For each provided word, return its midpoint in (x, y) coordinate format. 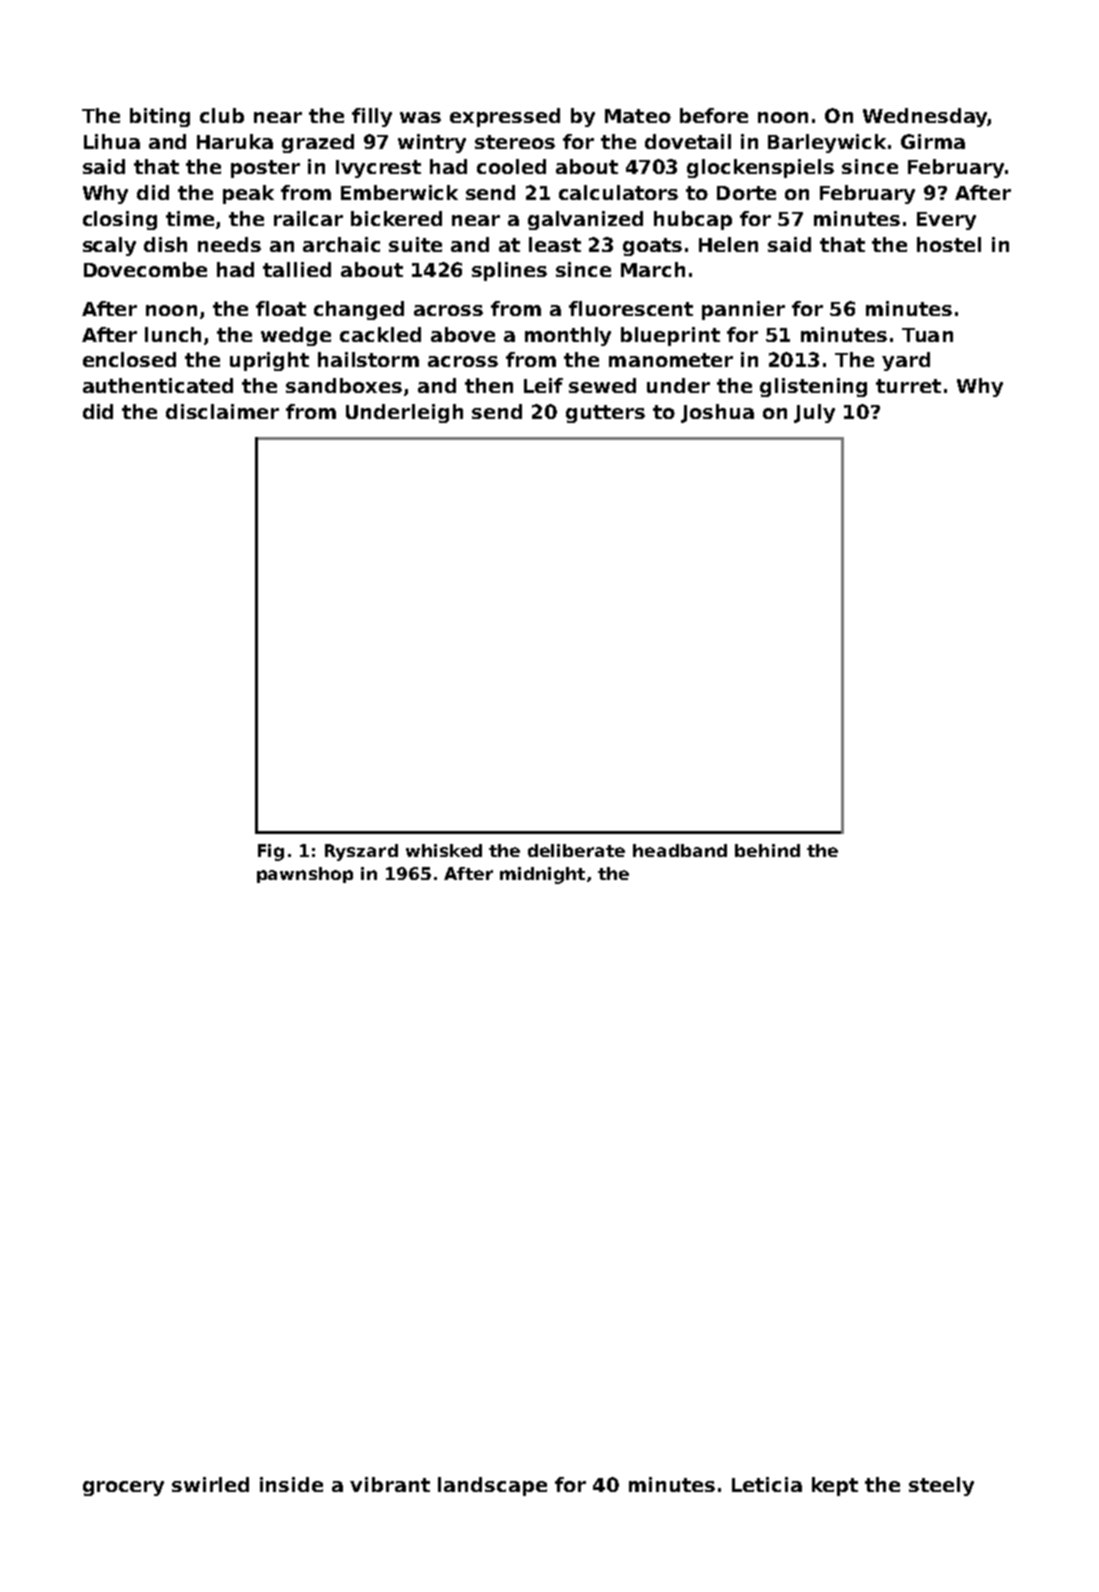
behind (767, 850)
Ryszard (361, 852)
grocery (123, 1488)
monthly (568, 336)
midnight (542, 875)
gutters (605, 414)
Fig (271, 852)
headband (680, 850)
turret (908, 386)
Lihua (112, 141)
